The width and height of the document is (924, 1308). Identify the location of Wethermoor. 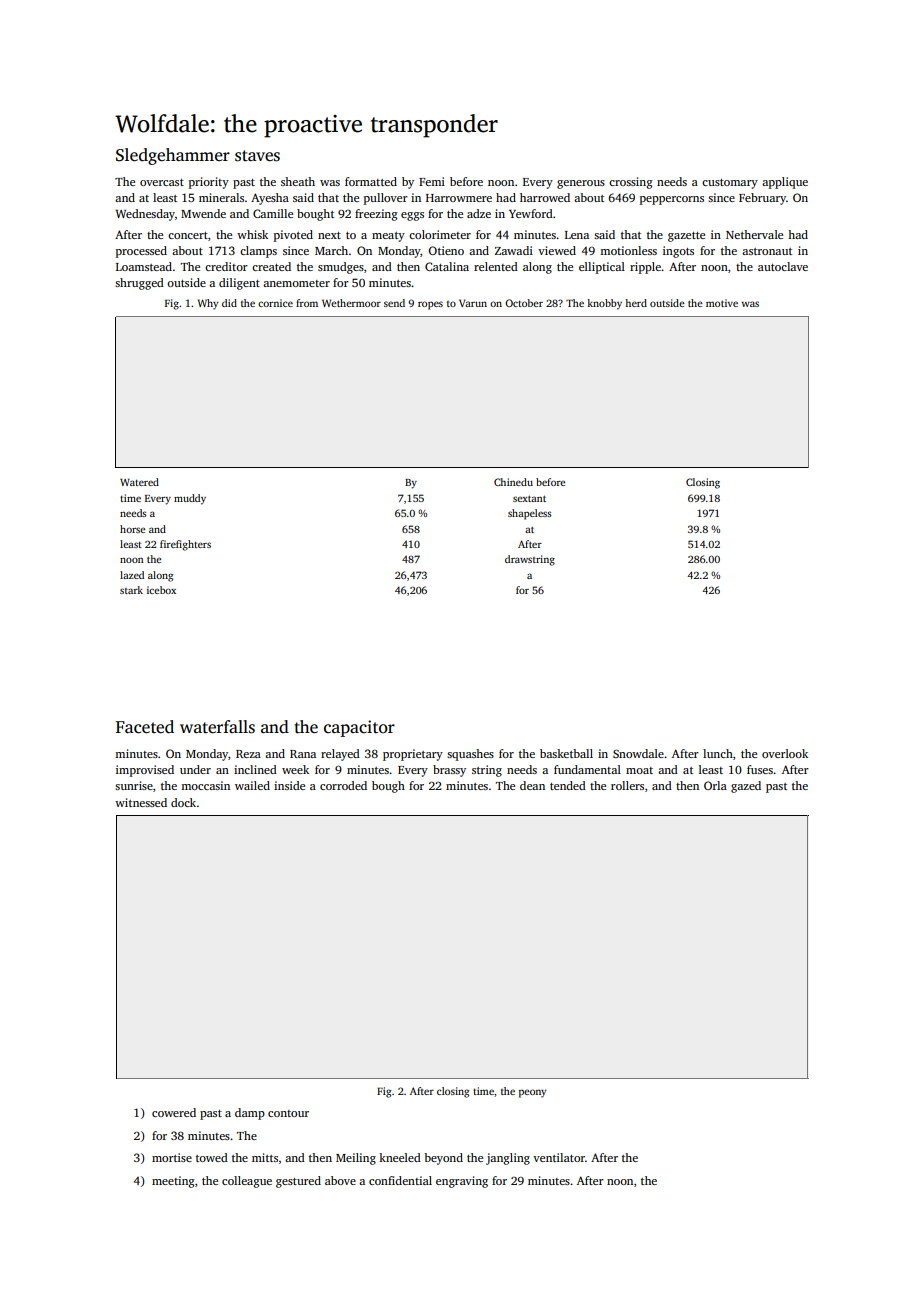
(351, 303).
